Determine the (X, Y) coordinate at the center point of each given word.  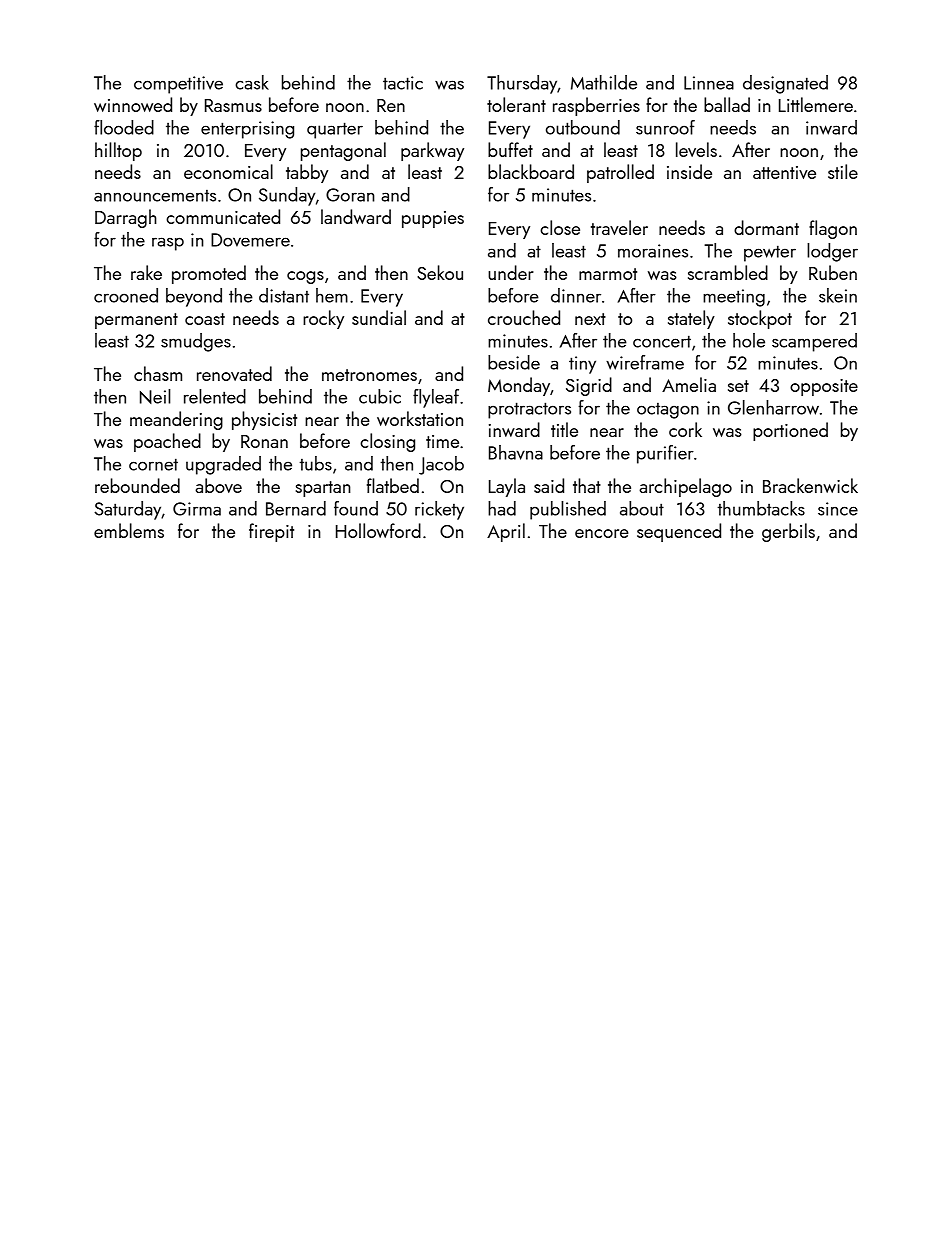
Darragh (125, 218)
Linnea (709, 83)
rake (146, 272)
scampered (814, 342)
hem (332, 295)
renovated (234, 373)
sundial (379, 317)
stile (843, 171)
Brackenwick (810, 485)
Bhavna (516, 452)
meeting (734, 298)
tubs (315, 463)
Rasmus (233, 105)
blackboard (531, 171)
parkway (432, 151)
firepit (271, 532)
